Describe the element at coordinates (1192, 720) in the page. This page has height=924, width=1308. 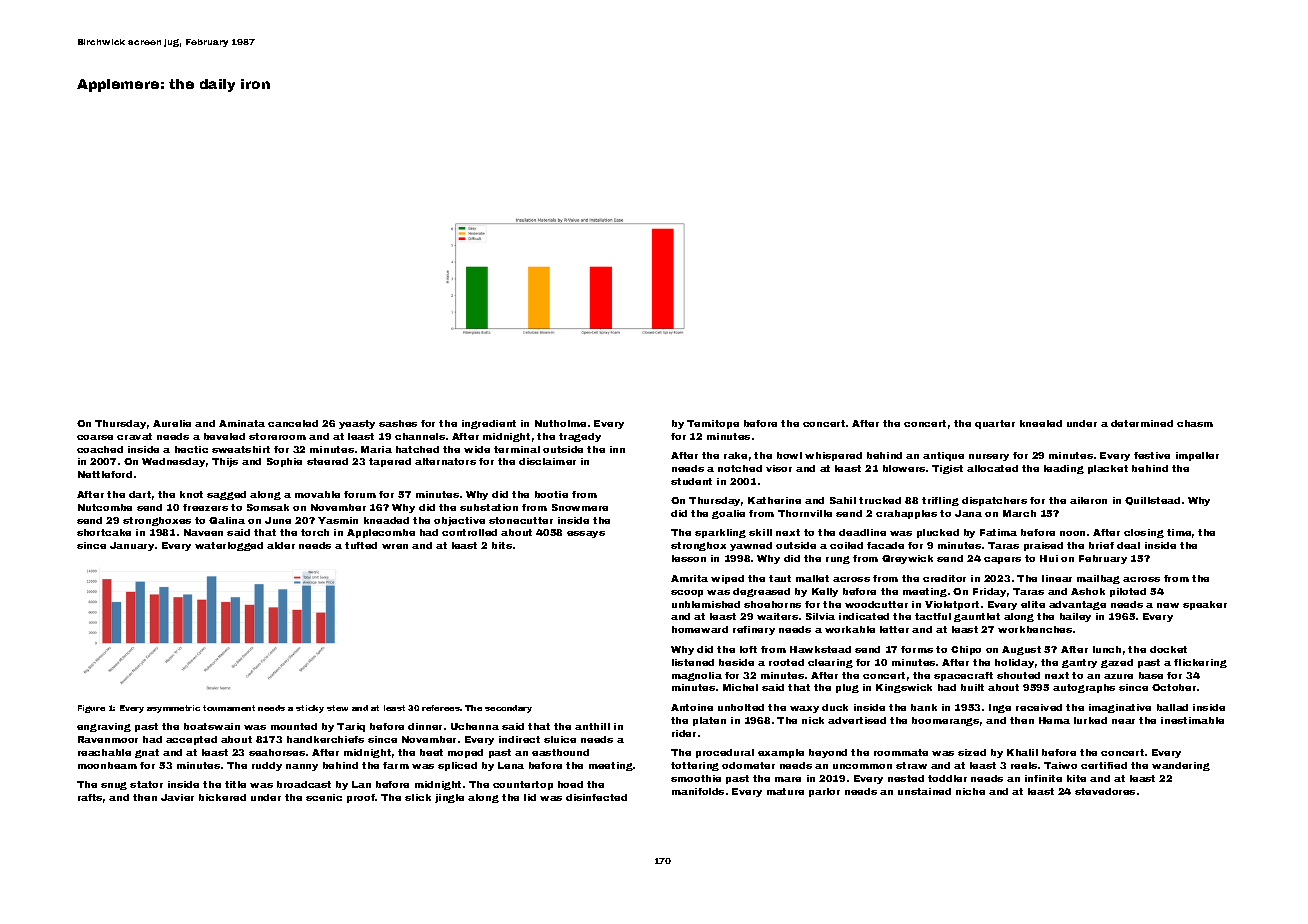
I see `inestimable` at that location.
